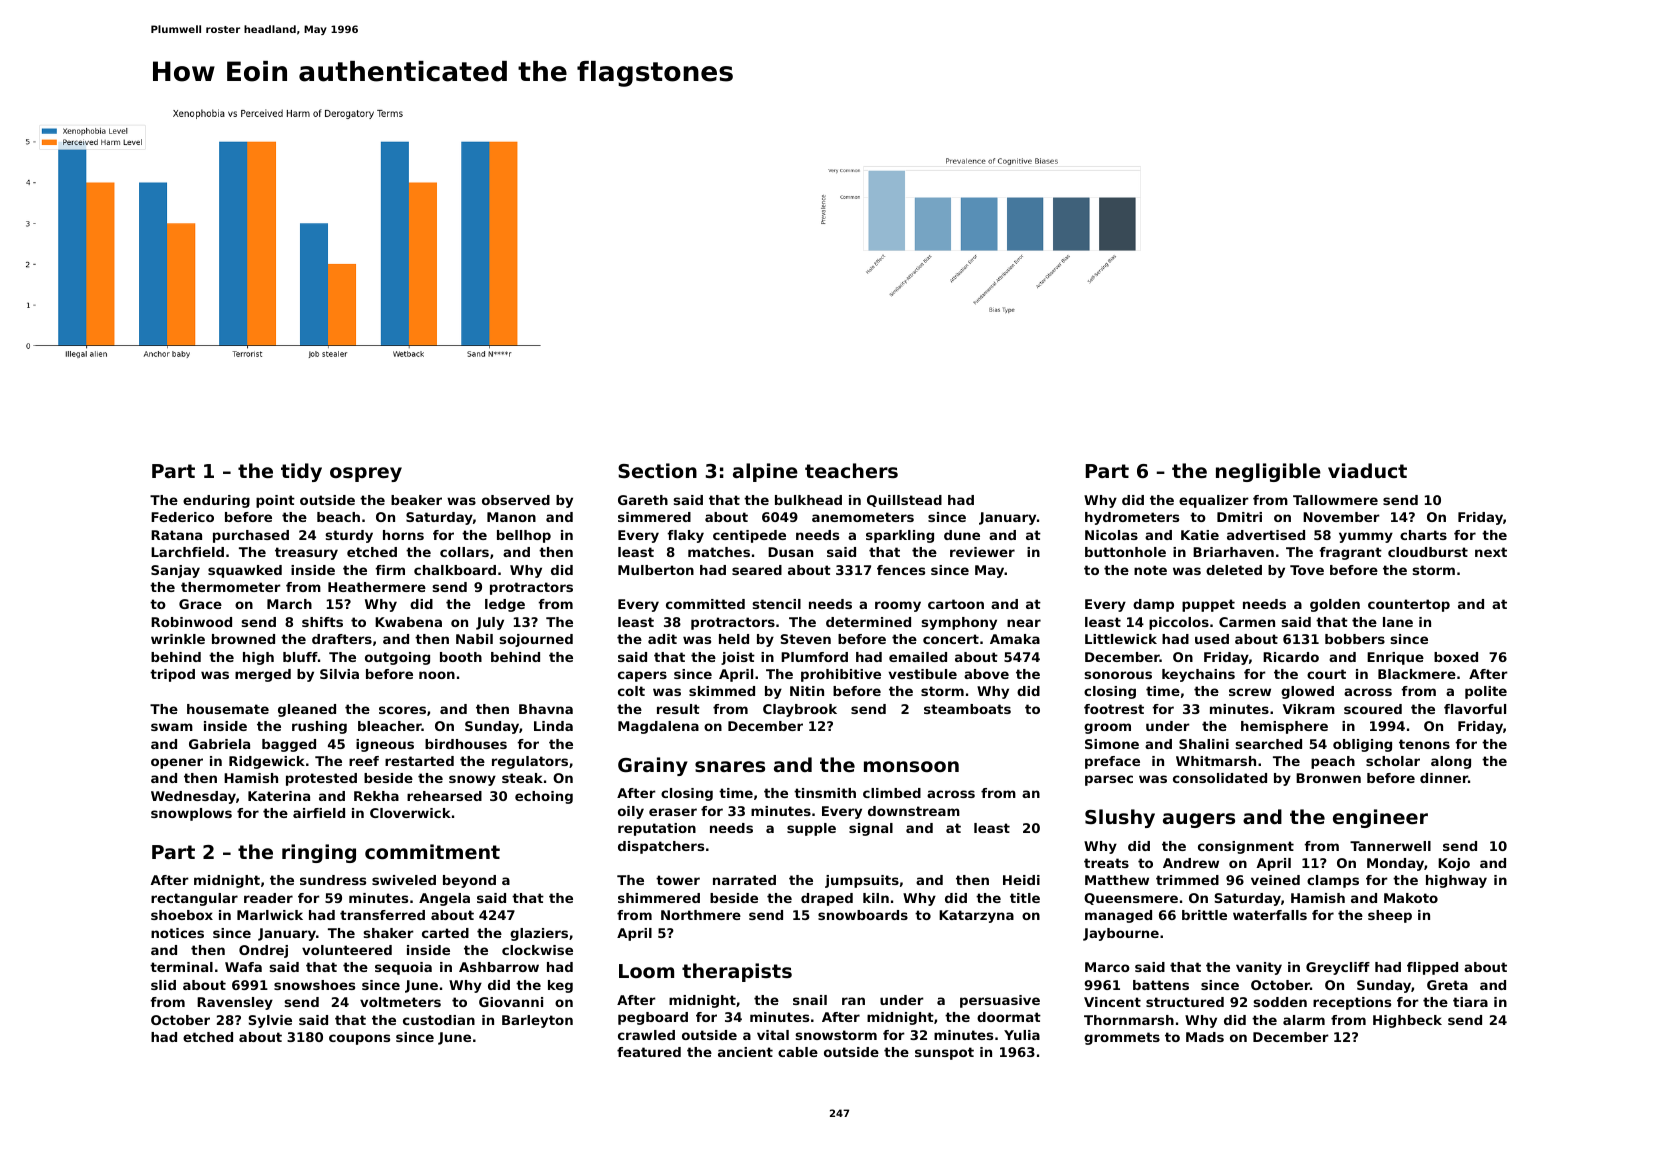 The width and height of the screenshot is (1658, 1172). I want to click on coupons, so click(359, 1039).
